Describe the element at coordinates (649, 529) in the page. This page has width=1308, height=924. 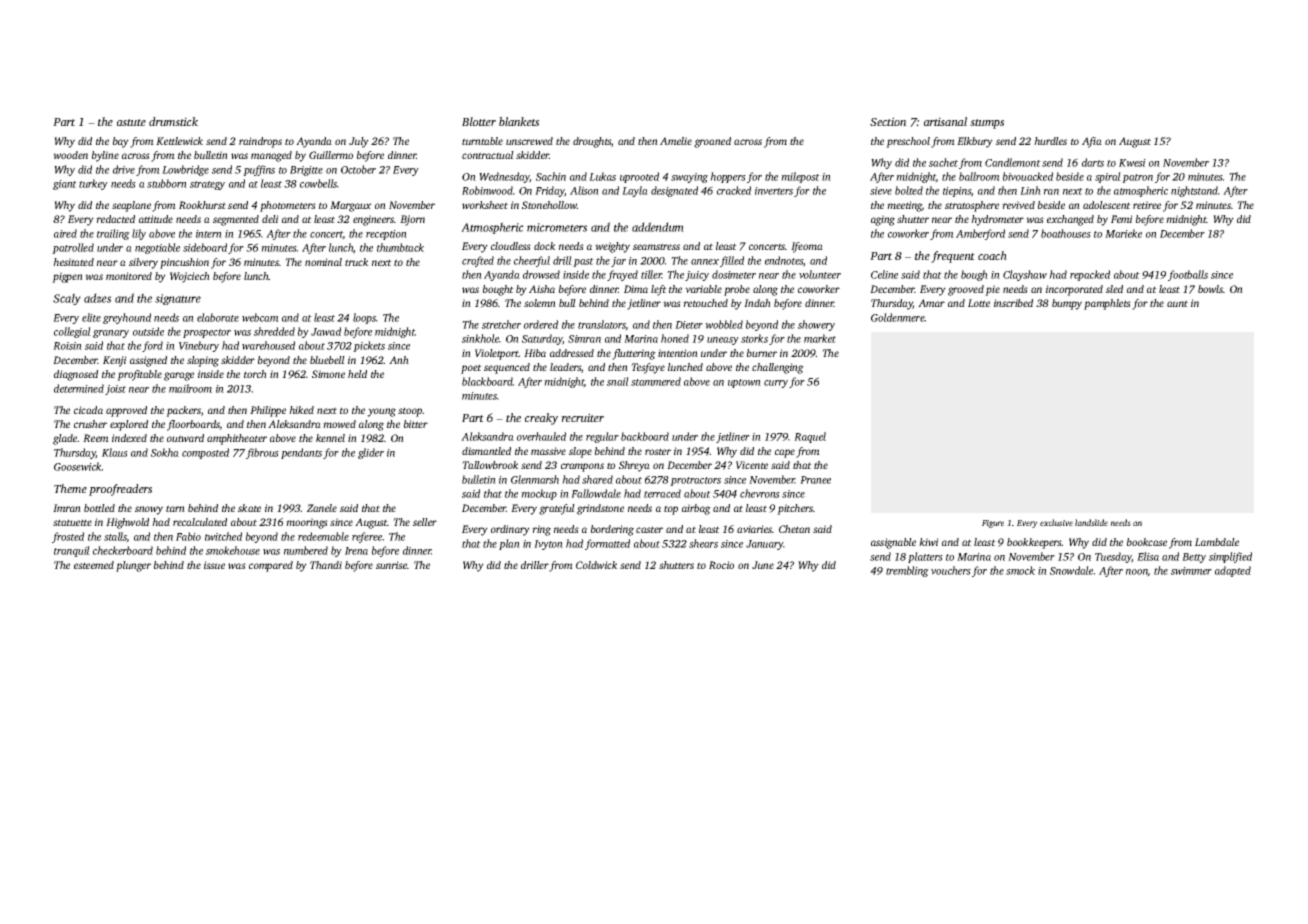
I see `caster` at that location.
